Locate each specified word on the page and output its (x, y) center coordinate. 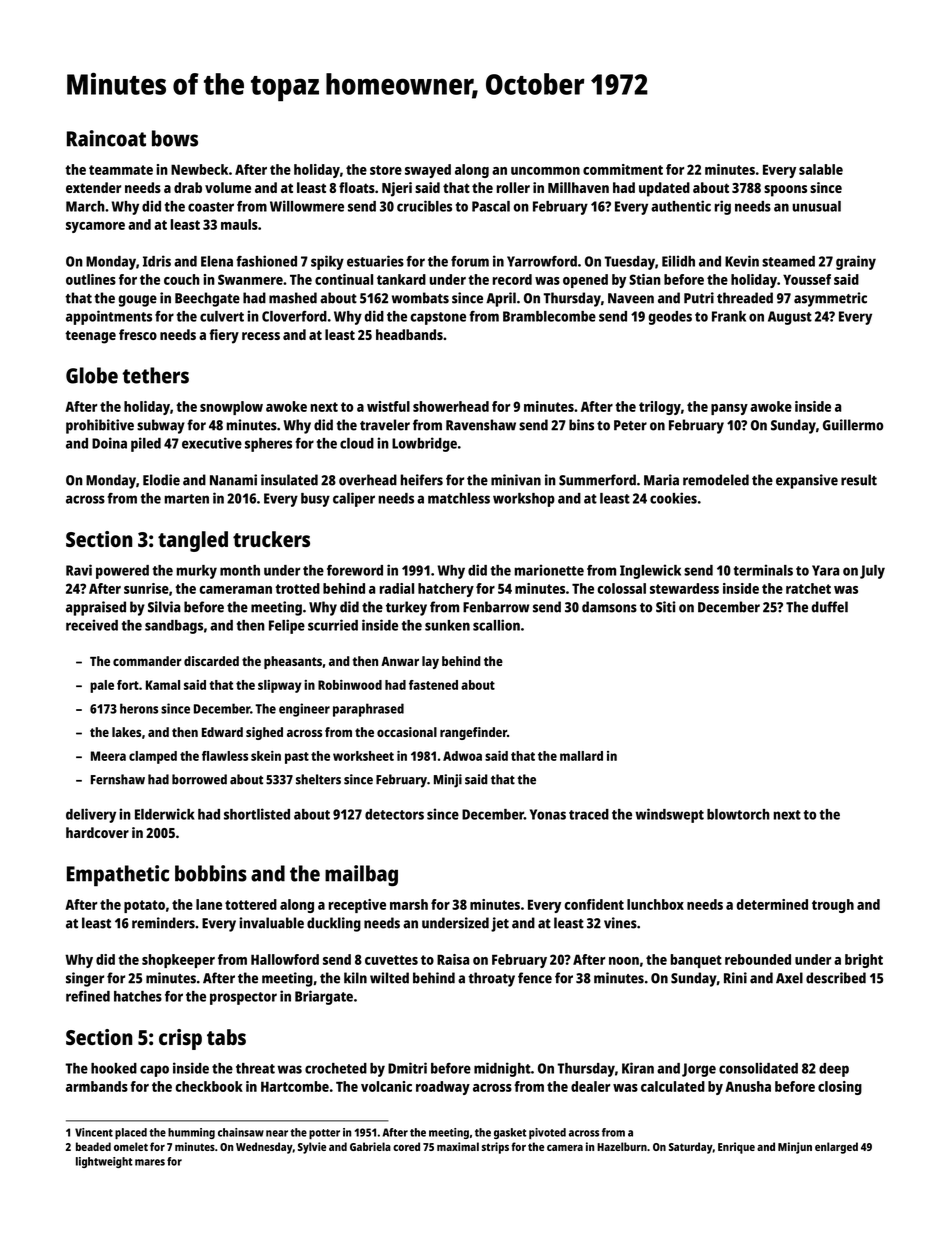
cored (406, 1146)
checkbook (209, 1086)
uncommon (545, 171)
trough (833, 906)
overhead (368, 480)
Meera (108, 756)
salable (821, 169)
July (872, 572)
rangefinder (473, 733)
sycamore (95, 227)
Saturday (691, 1148)
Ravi (79, 570)
